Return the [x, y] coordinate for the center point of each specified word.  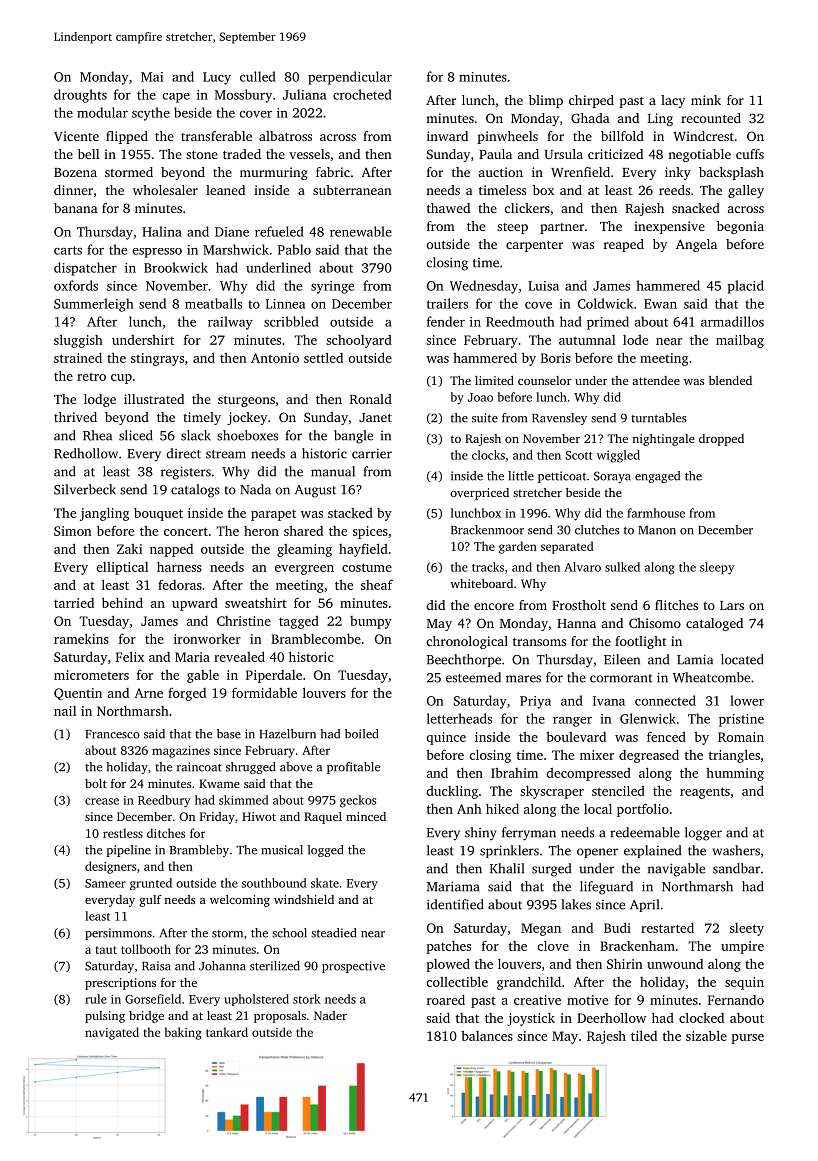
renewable [361, 231]
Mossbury [243, 96]
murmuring [274, 173]
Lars [732, 605]
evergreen [304, 570]
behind [122, 602]
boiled [361, 734]
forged [187, 694]
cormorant [621, 678]
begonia [740, 227]
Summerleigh [94, 305]
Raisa [156, 966]
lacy [673, 101]
